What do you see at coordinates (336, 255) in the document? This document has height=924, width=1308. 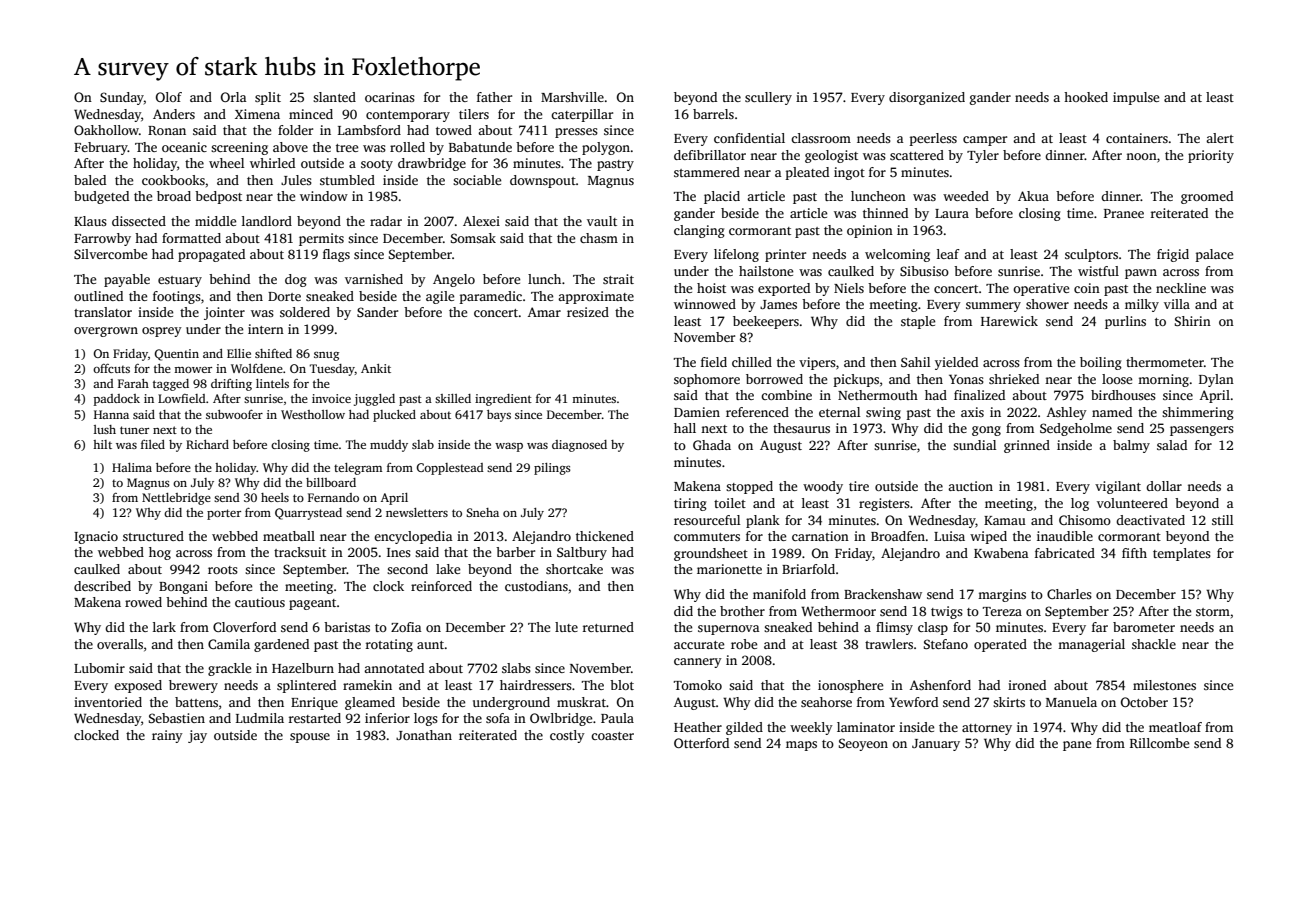 I see `flags` at bounding box center [336, 255].
